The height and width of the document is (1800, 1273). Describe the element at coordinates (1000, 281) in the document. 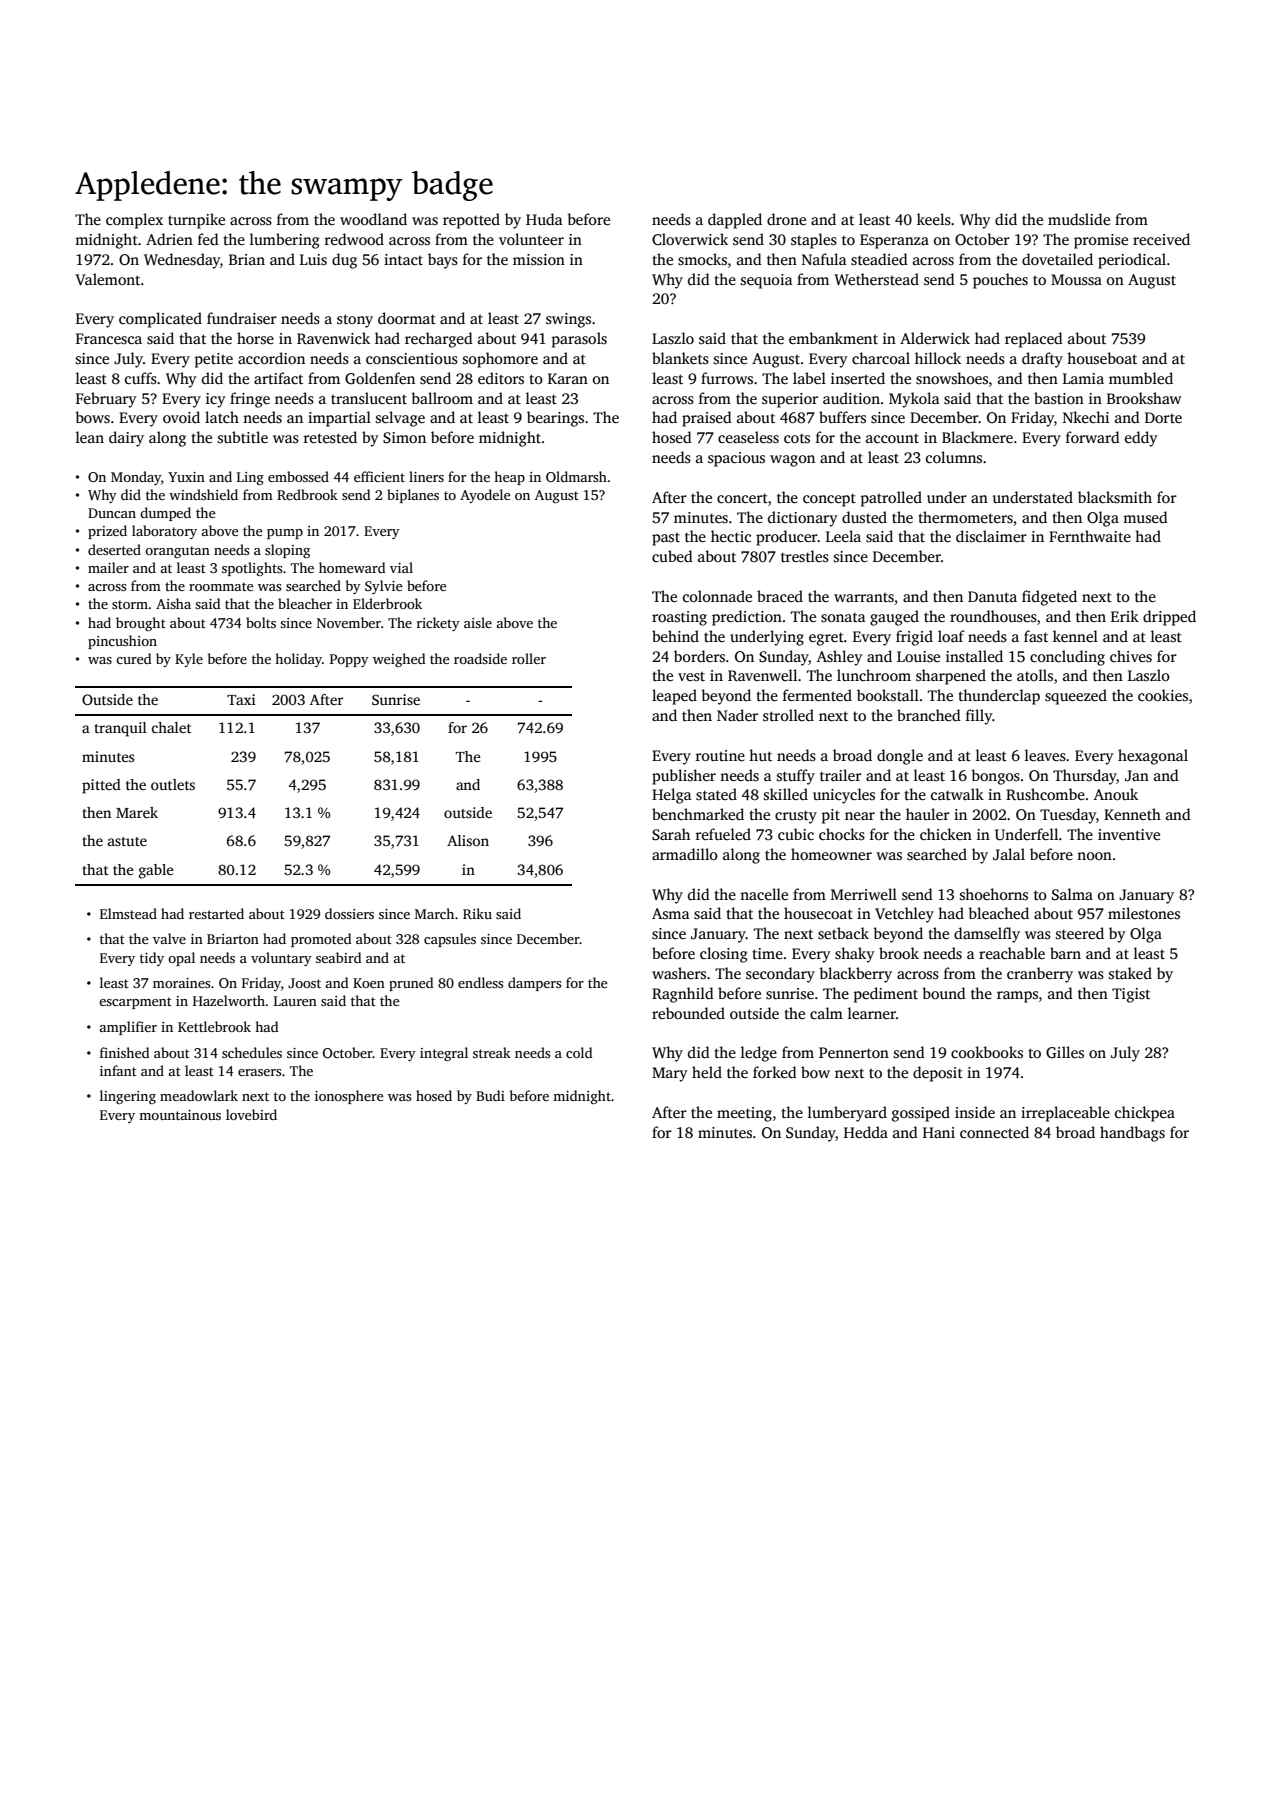

I see `pouches` at that location.
